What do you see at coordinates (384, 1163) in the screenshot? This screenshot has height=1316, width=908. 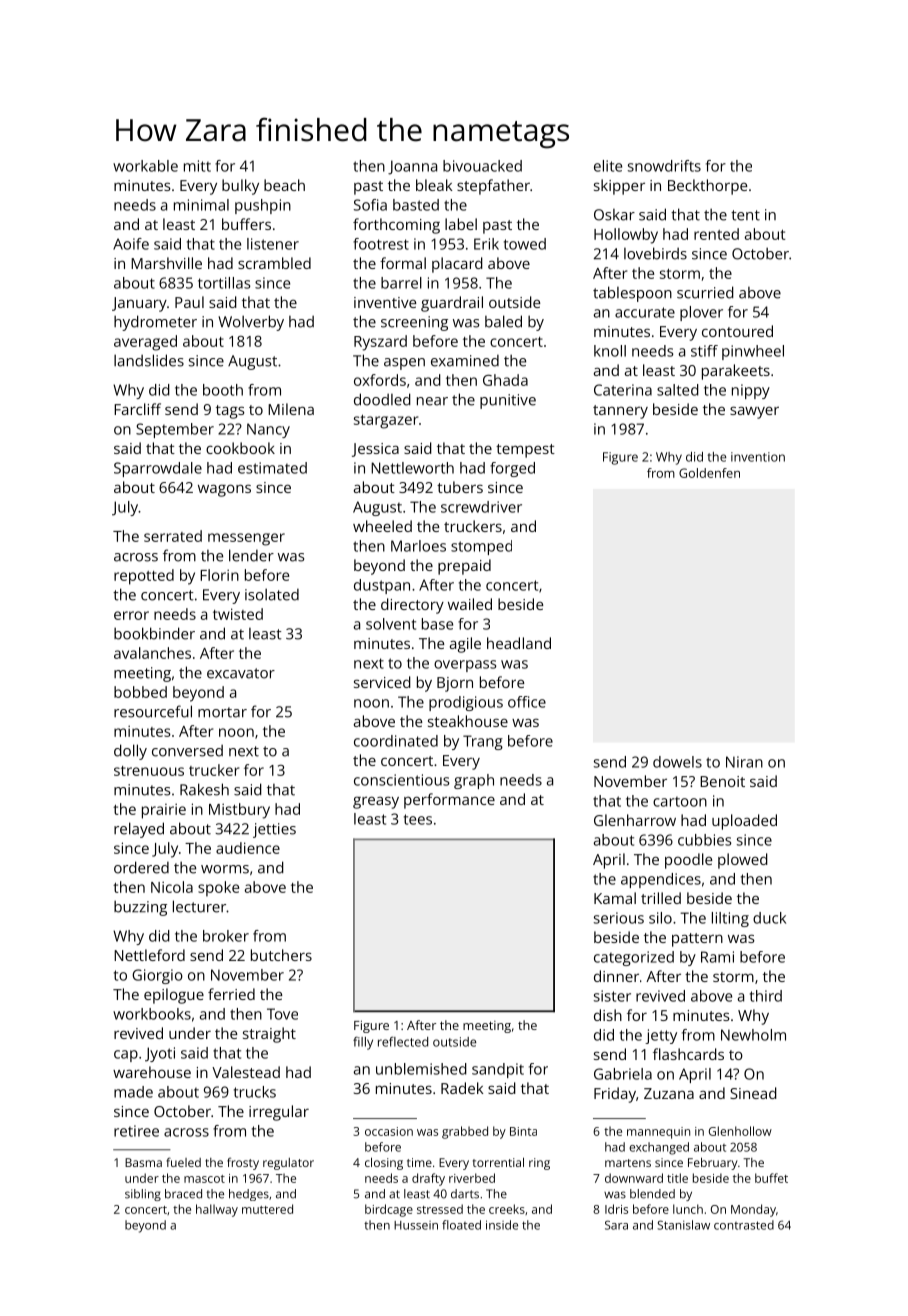 I see `closing` at bounding box center [384, 1163].
